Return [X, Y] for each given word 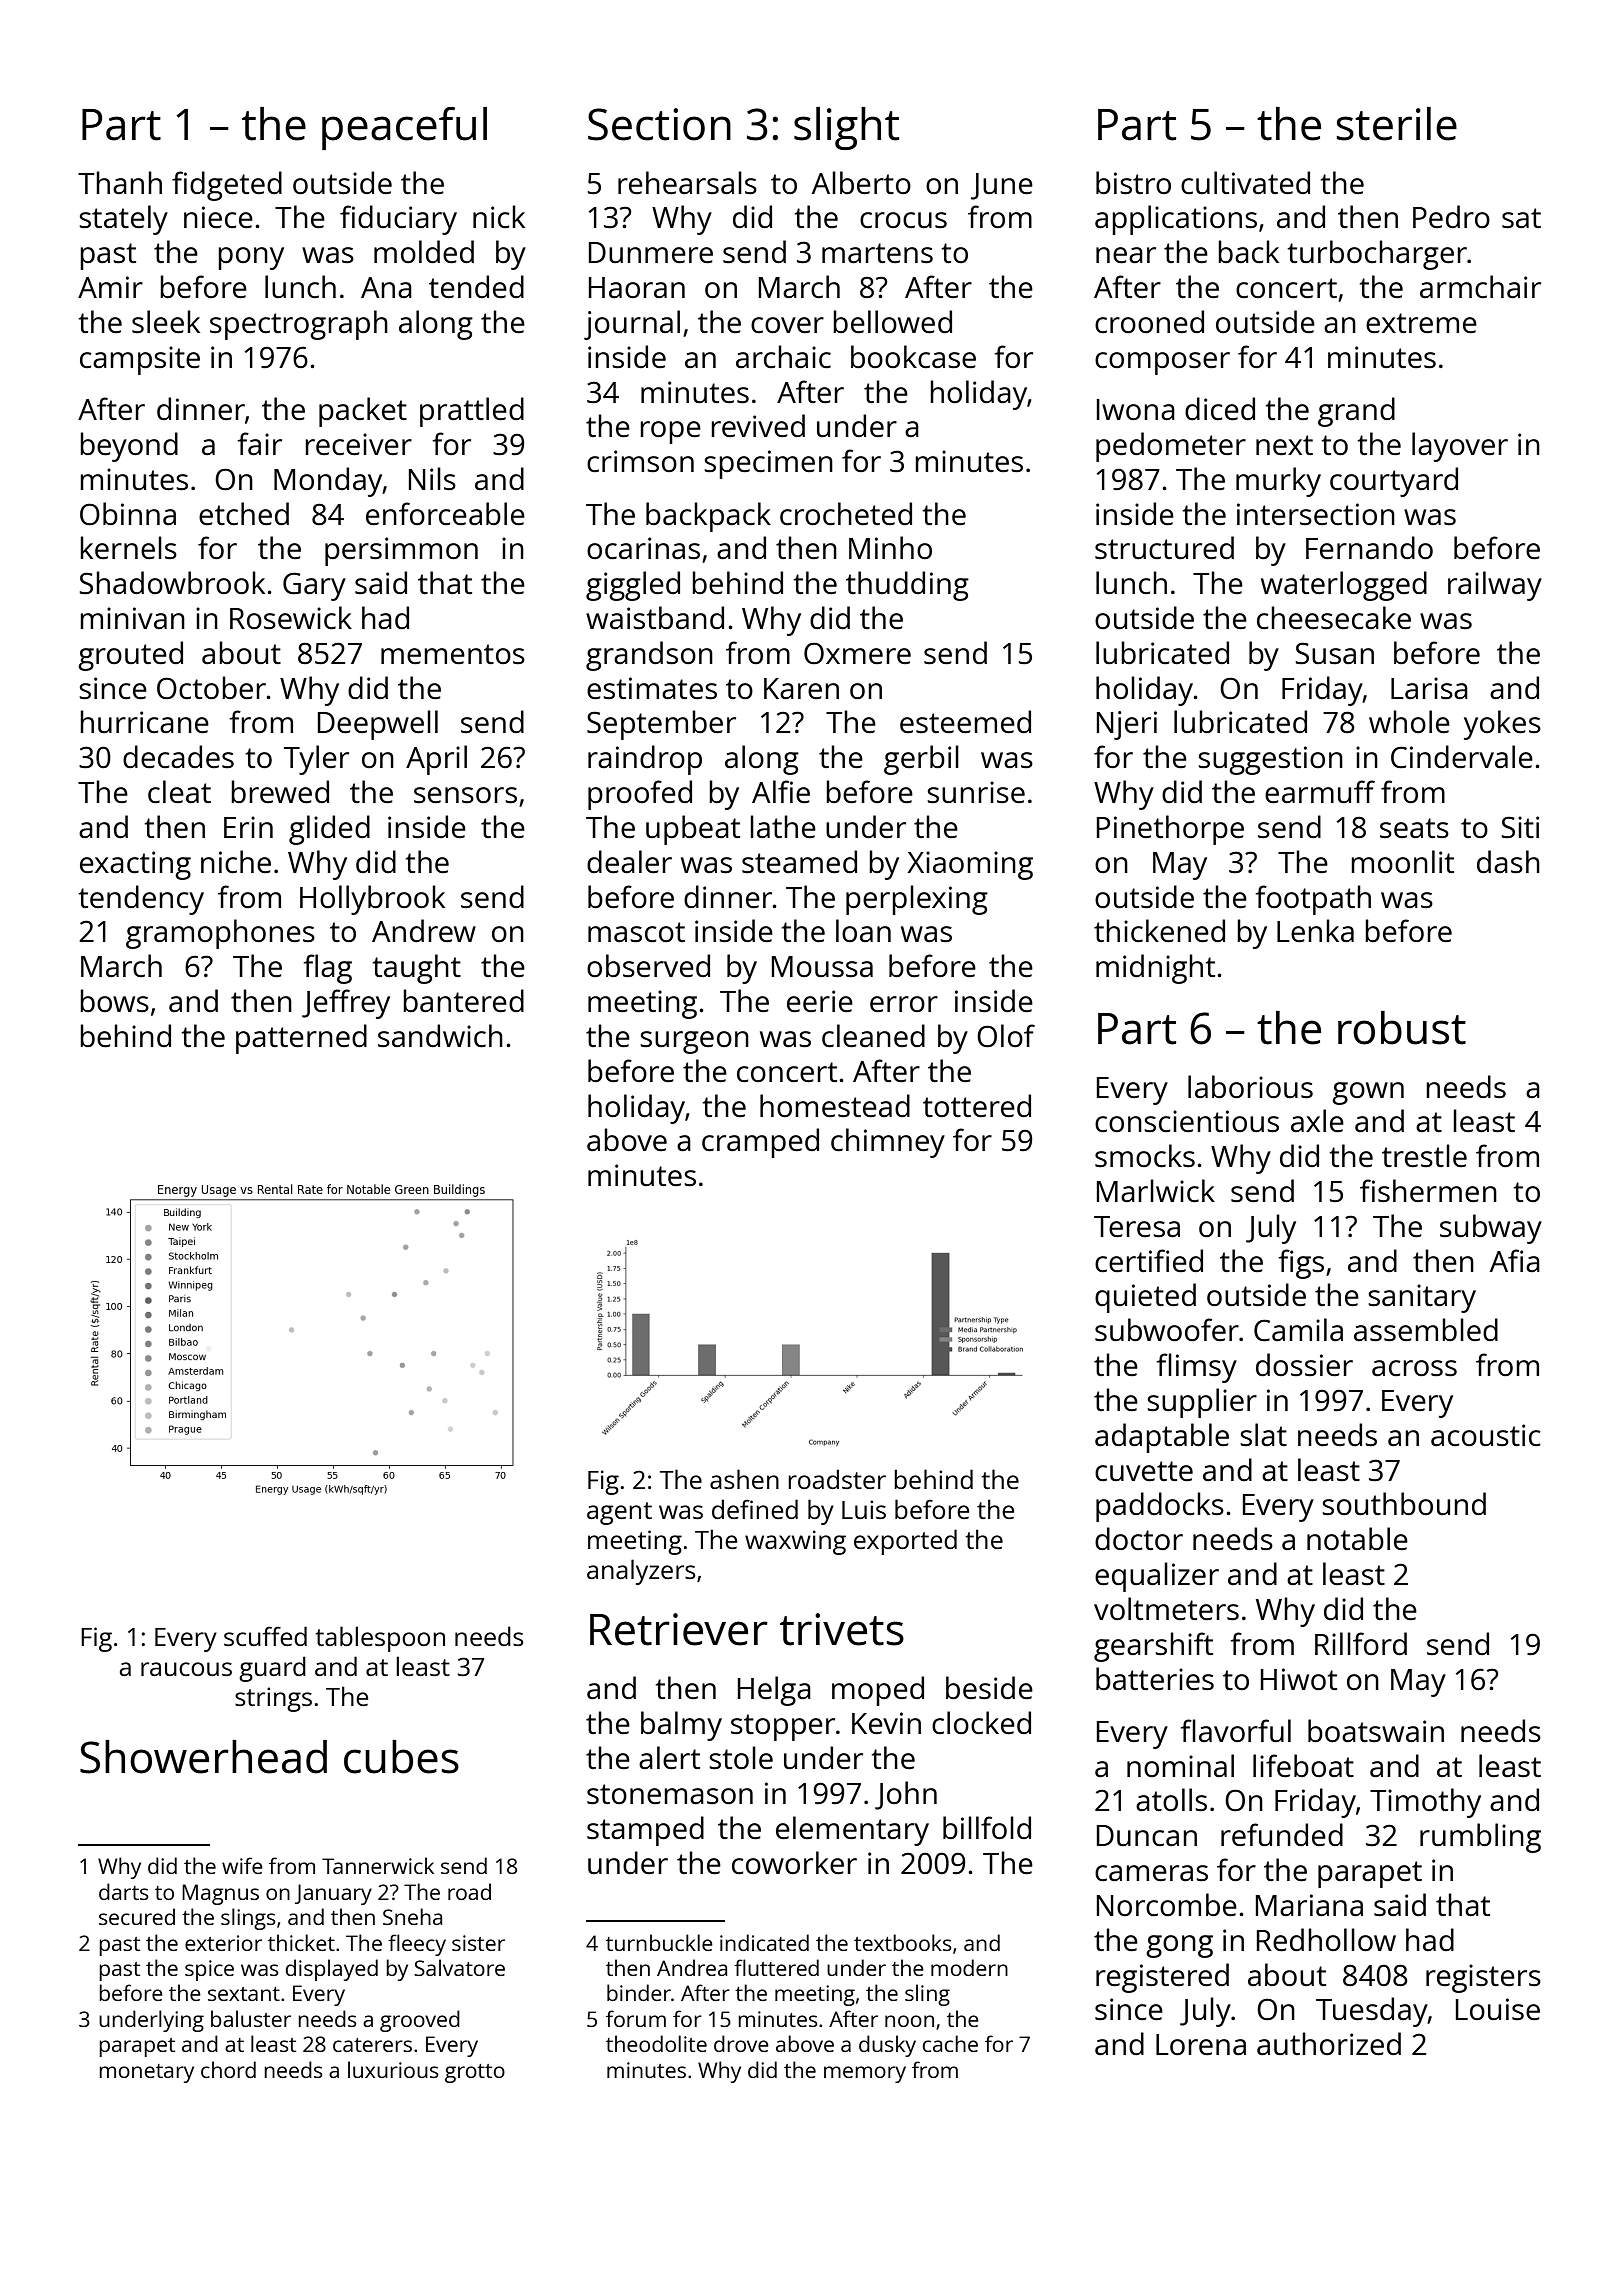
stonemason [670, 1794]
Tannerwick [378, 1865]
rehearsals [687, 183]
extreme [1421, 323]
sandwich [440, 1036]
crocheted [846, 514]
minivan [132, 618]
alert [669, 1758]
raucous [186, 1669]
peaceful [404, 128]
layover [1460, 447]
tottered [977, 1106]
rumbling [1480, 1838]
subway [1491, 1229]
